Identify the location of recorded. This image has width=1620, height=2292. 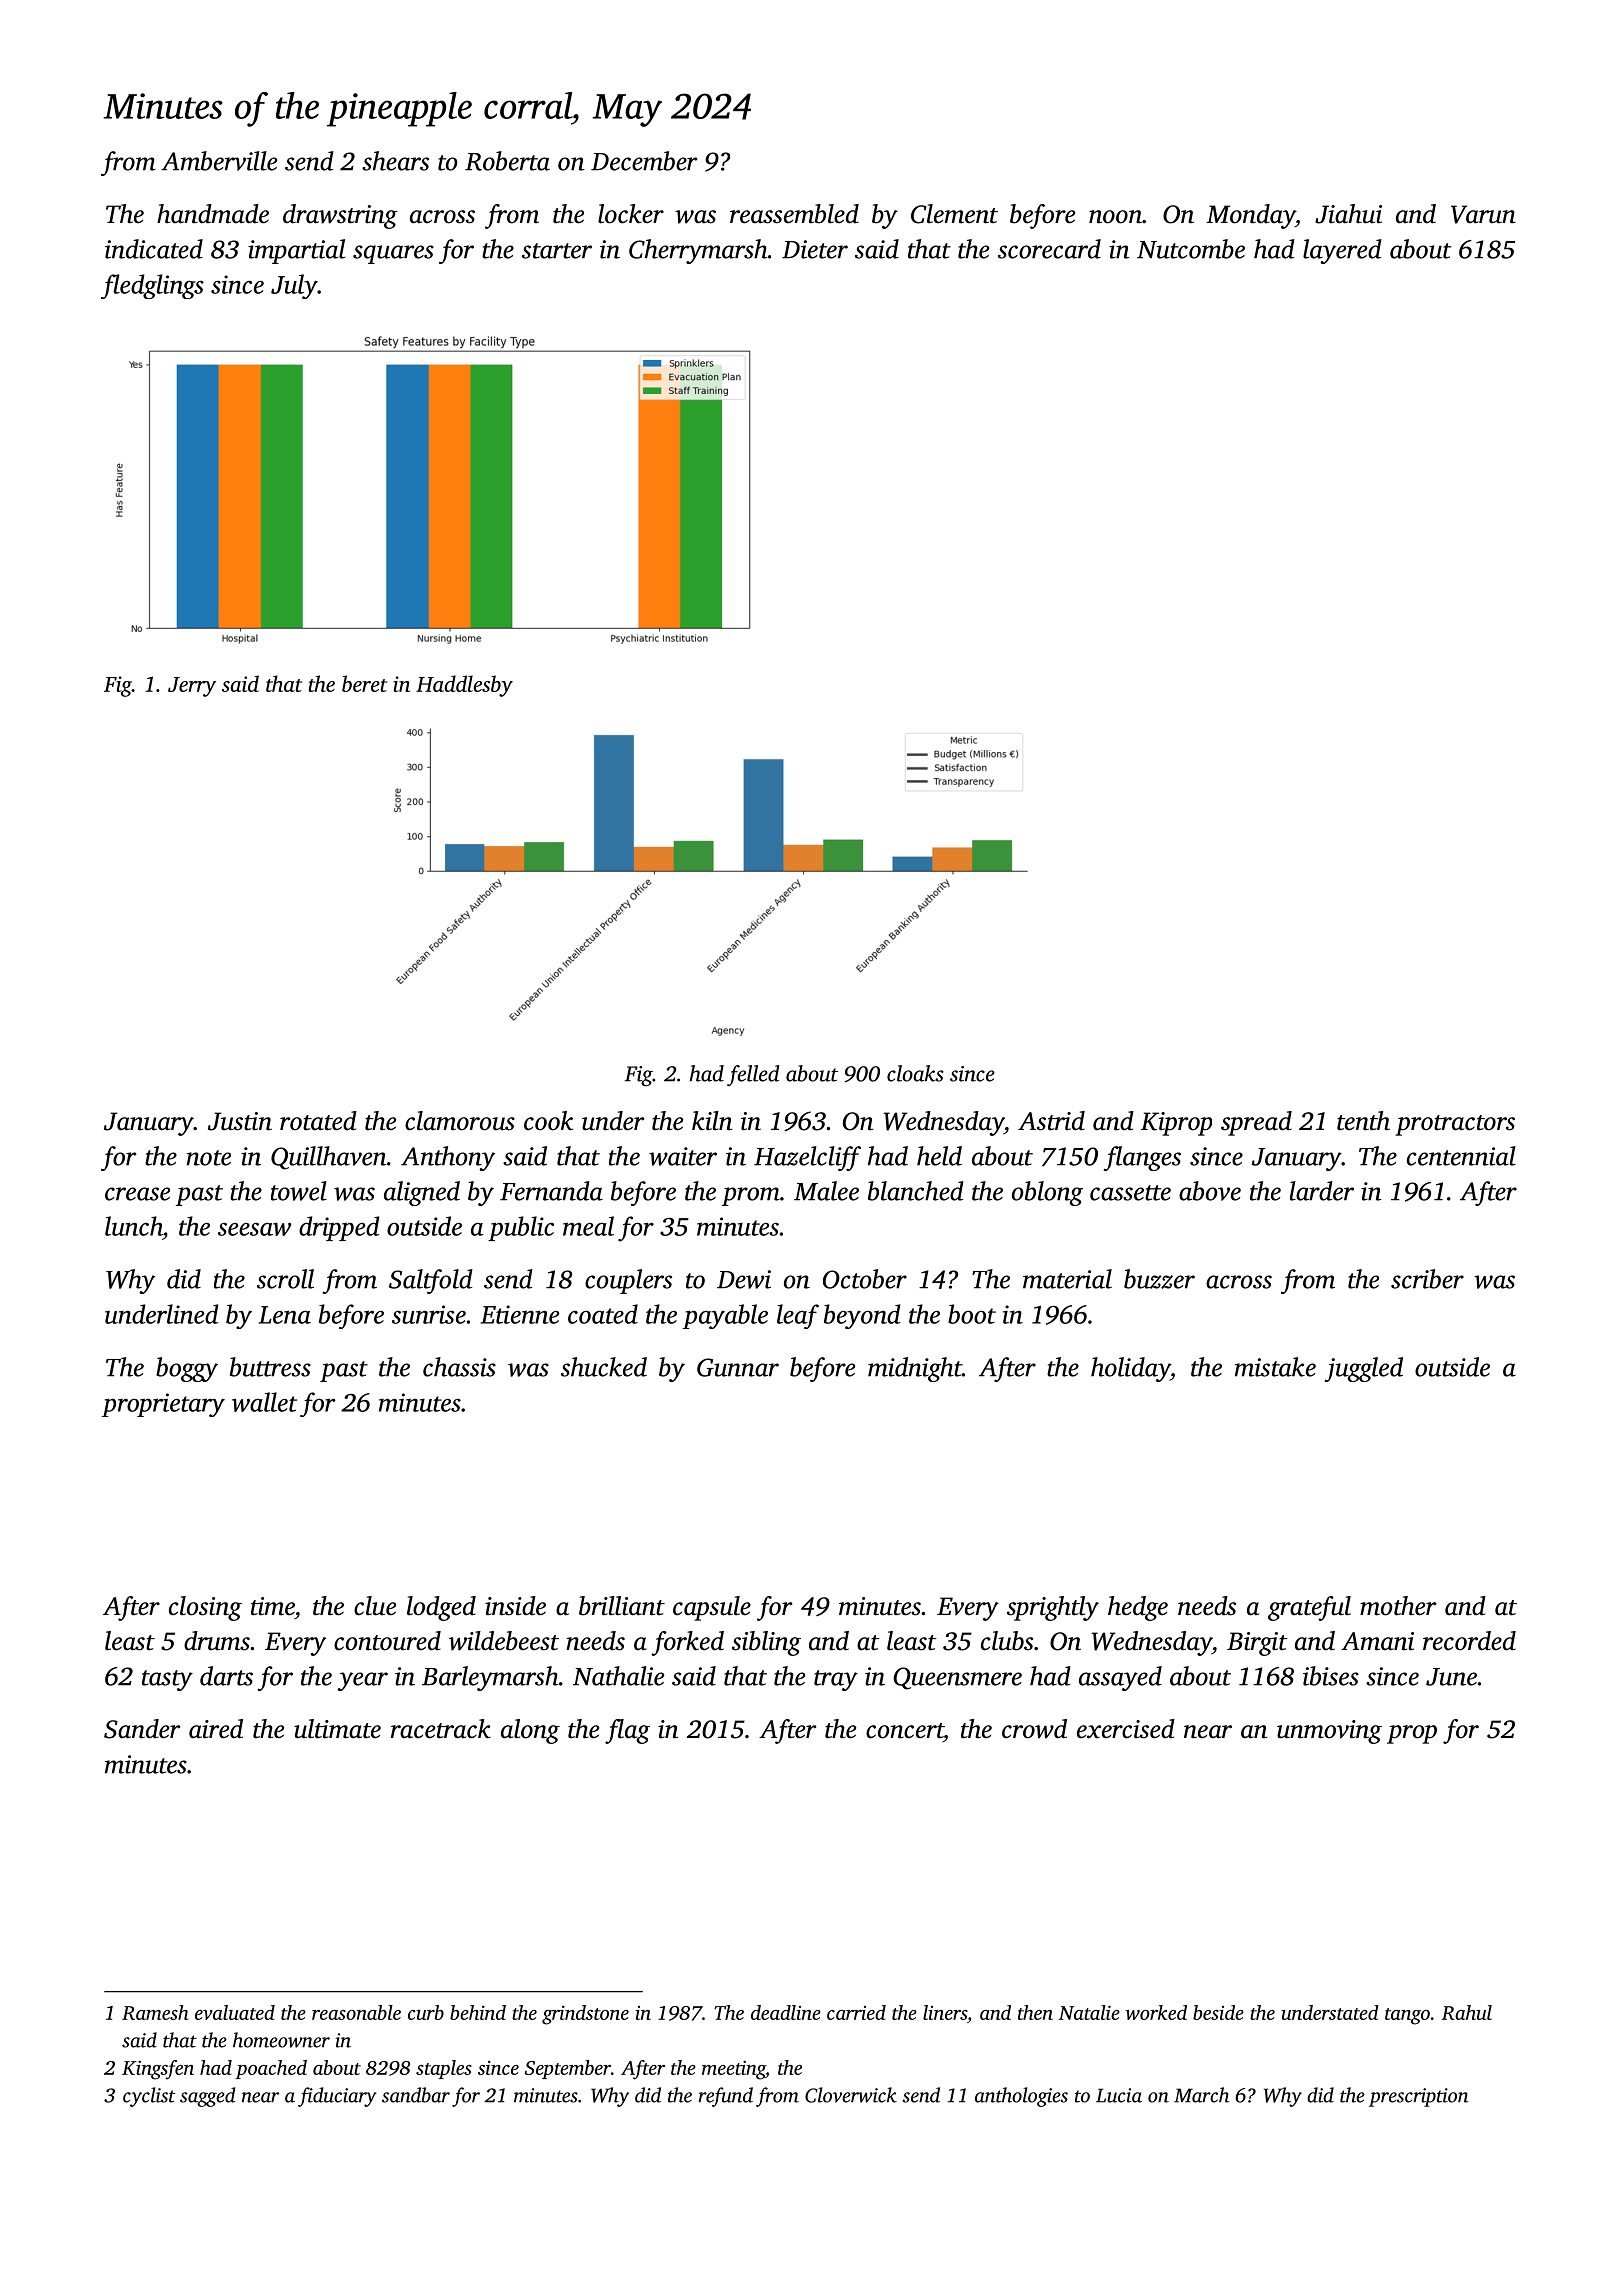
(1469, 1641).
